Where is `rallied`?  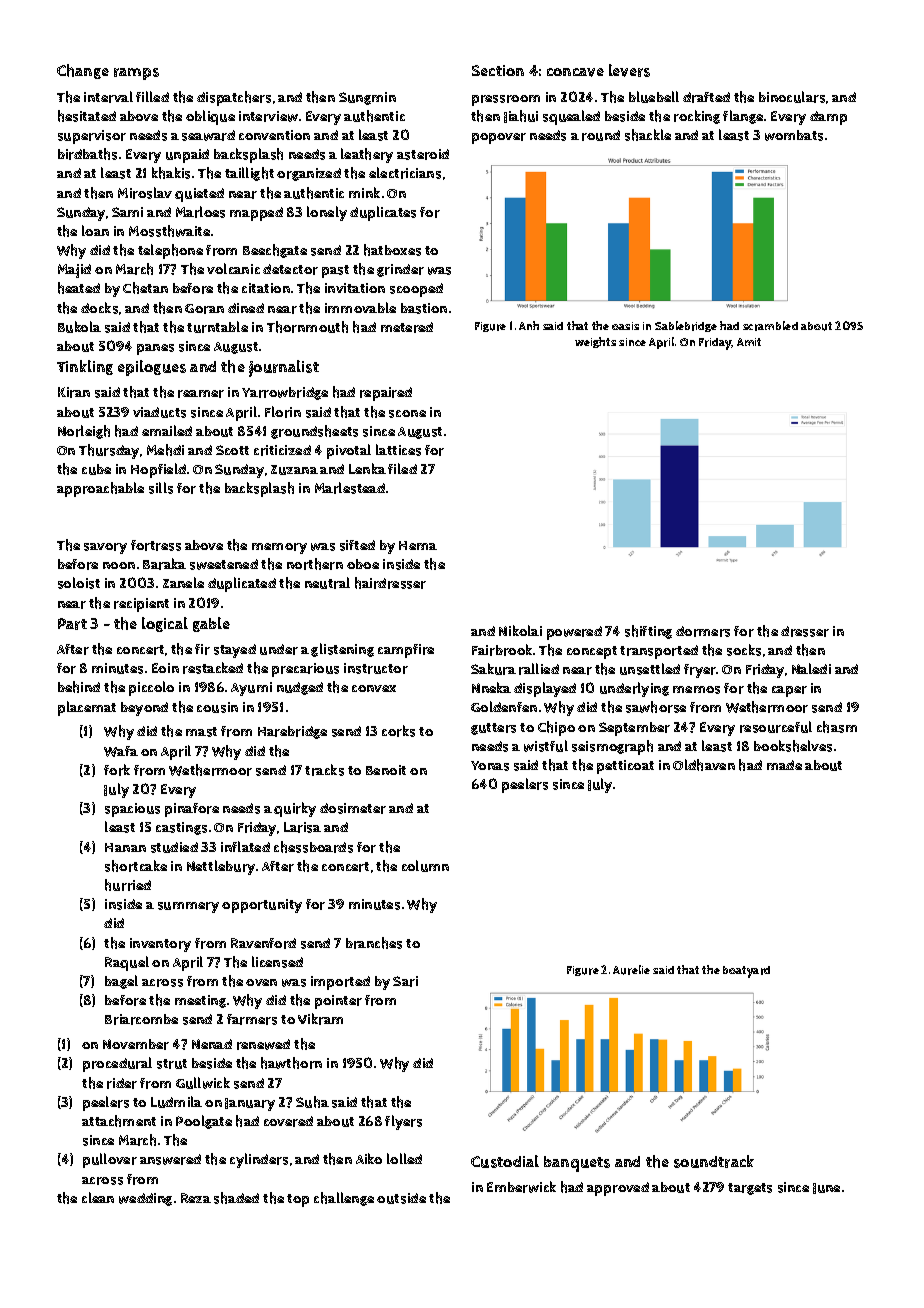
rallied is located at coordinates (539, 669).
